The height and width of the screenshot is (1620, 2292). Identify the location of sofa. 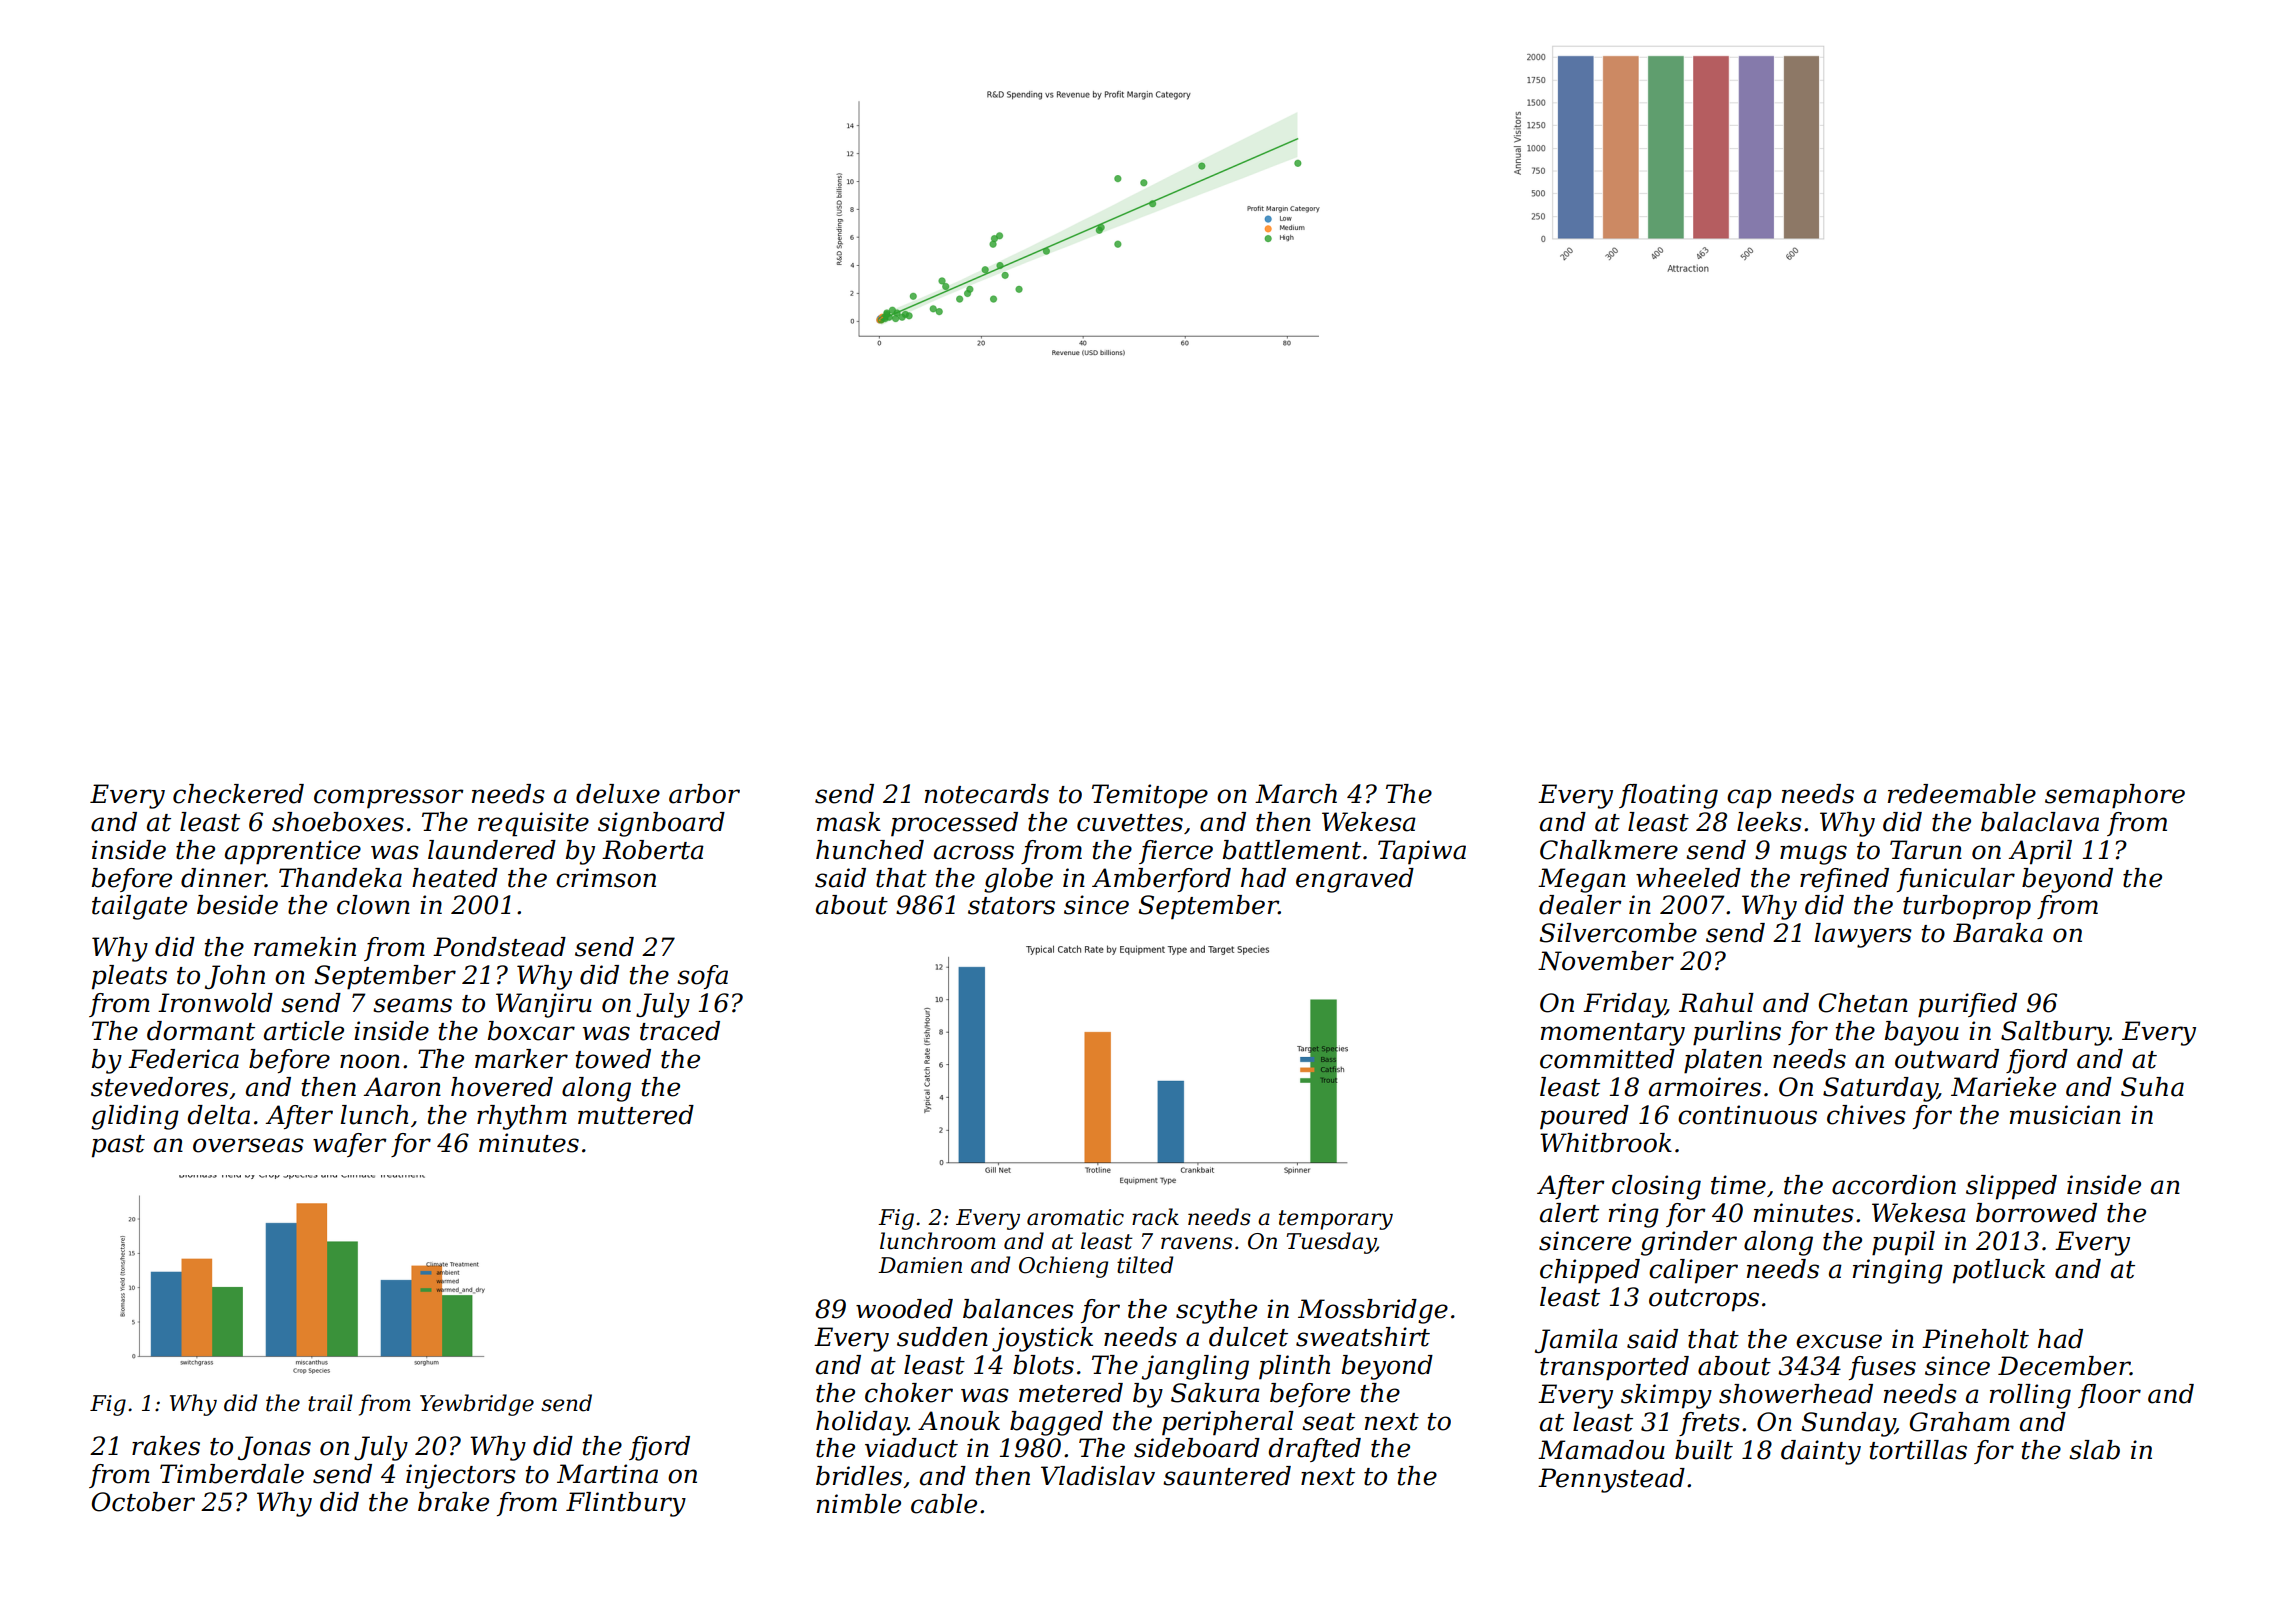
(702, 977).
